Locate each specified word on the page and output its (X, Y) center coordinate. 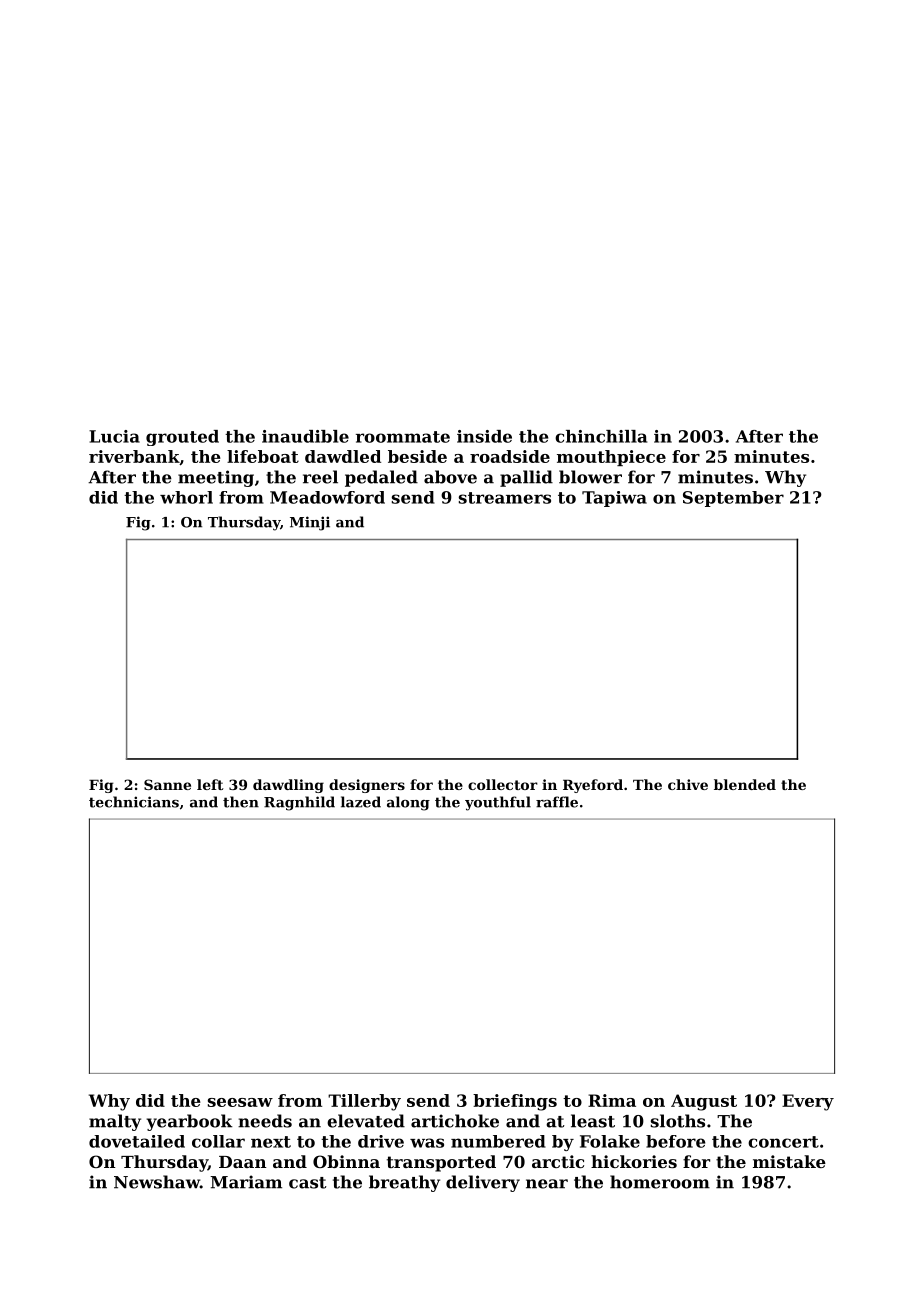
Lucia (114, 436)
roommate (403, 437)
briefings (515, 1102)
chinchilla (601, 436)
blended (745, 784)
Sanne (167, 784)
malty (115, 1122)
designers (367, 786)
